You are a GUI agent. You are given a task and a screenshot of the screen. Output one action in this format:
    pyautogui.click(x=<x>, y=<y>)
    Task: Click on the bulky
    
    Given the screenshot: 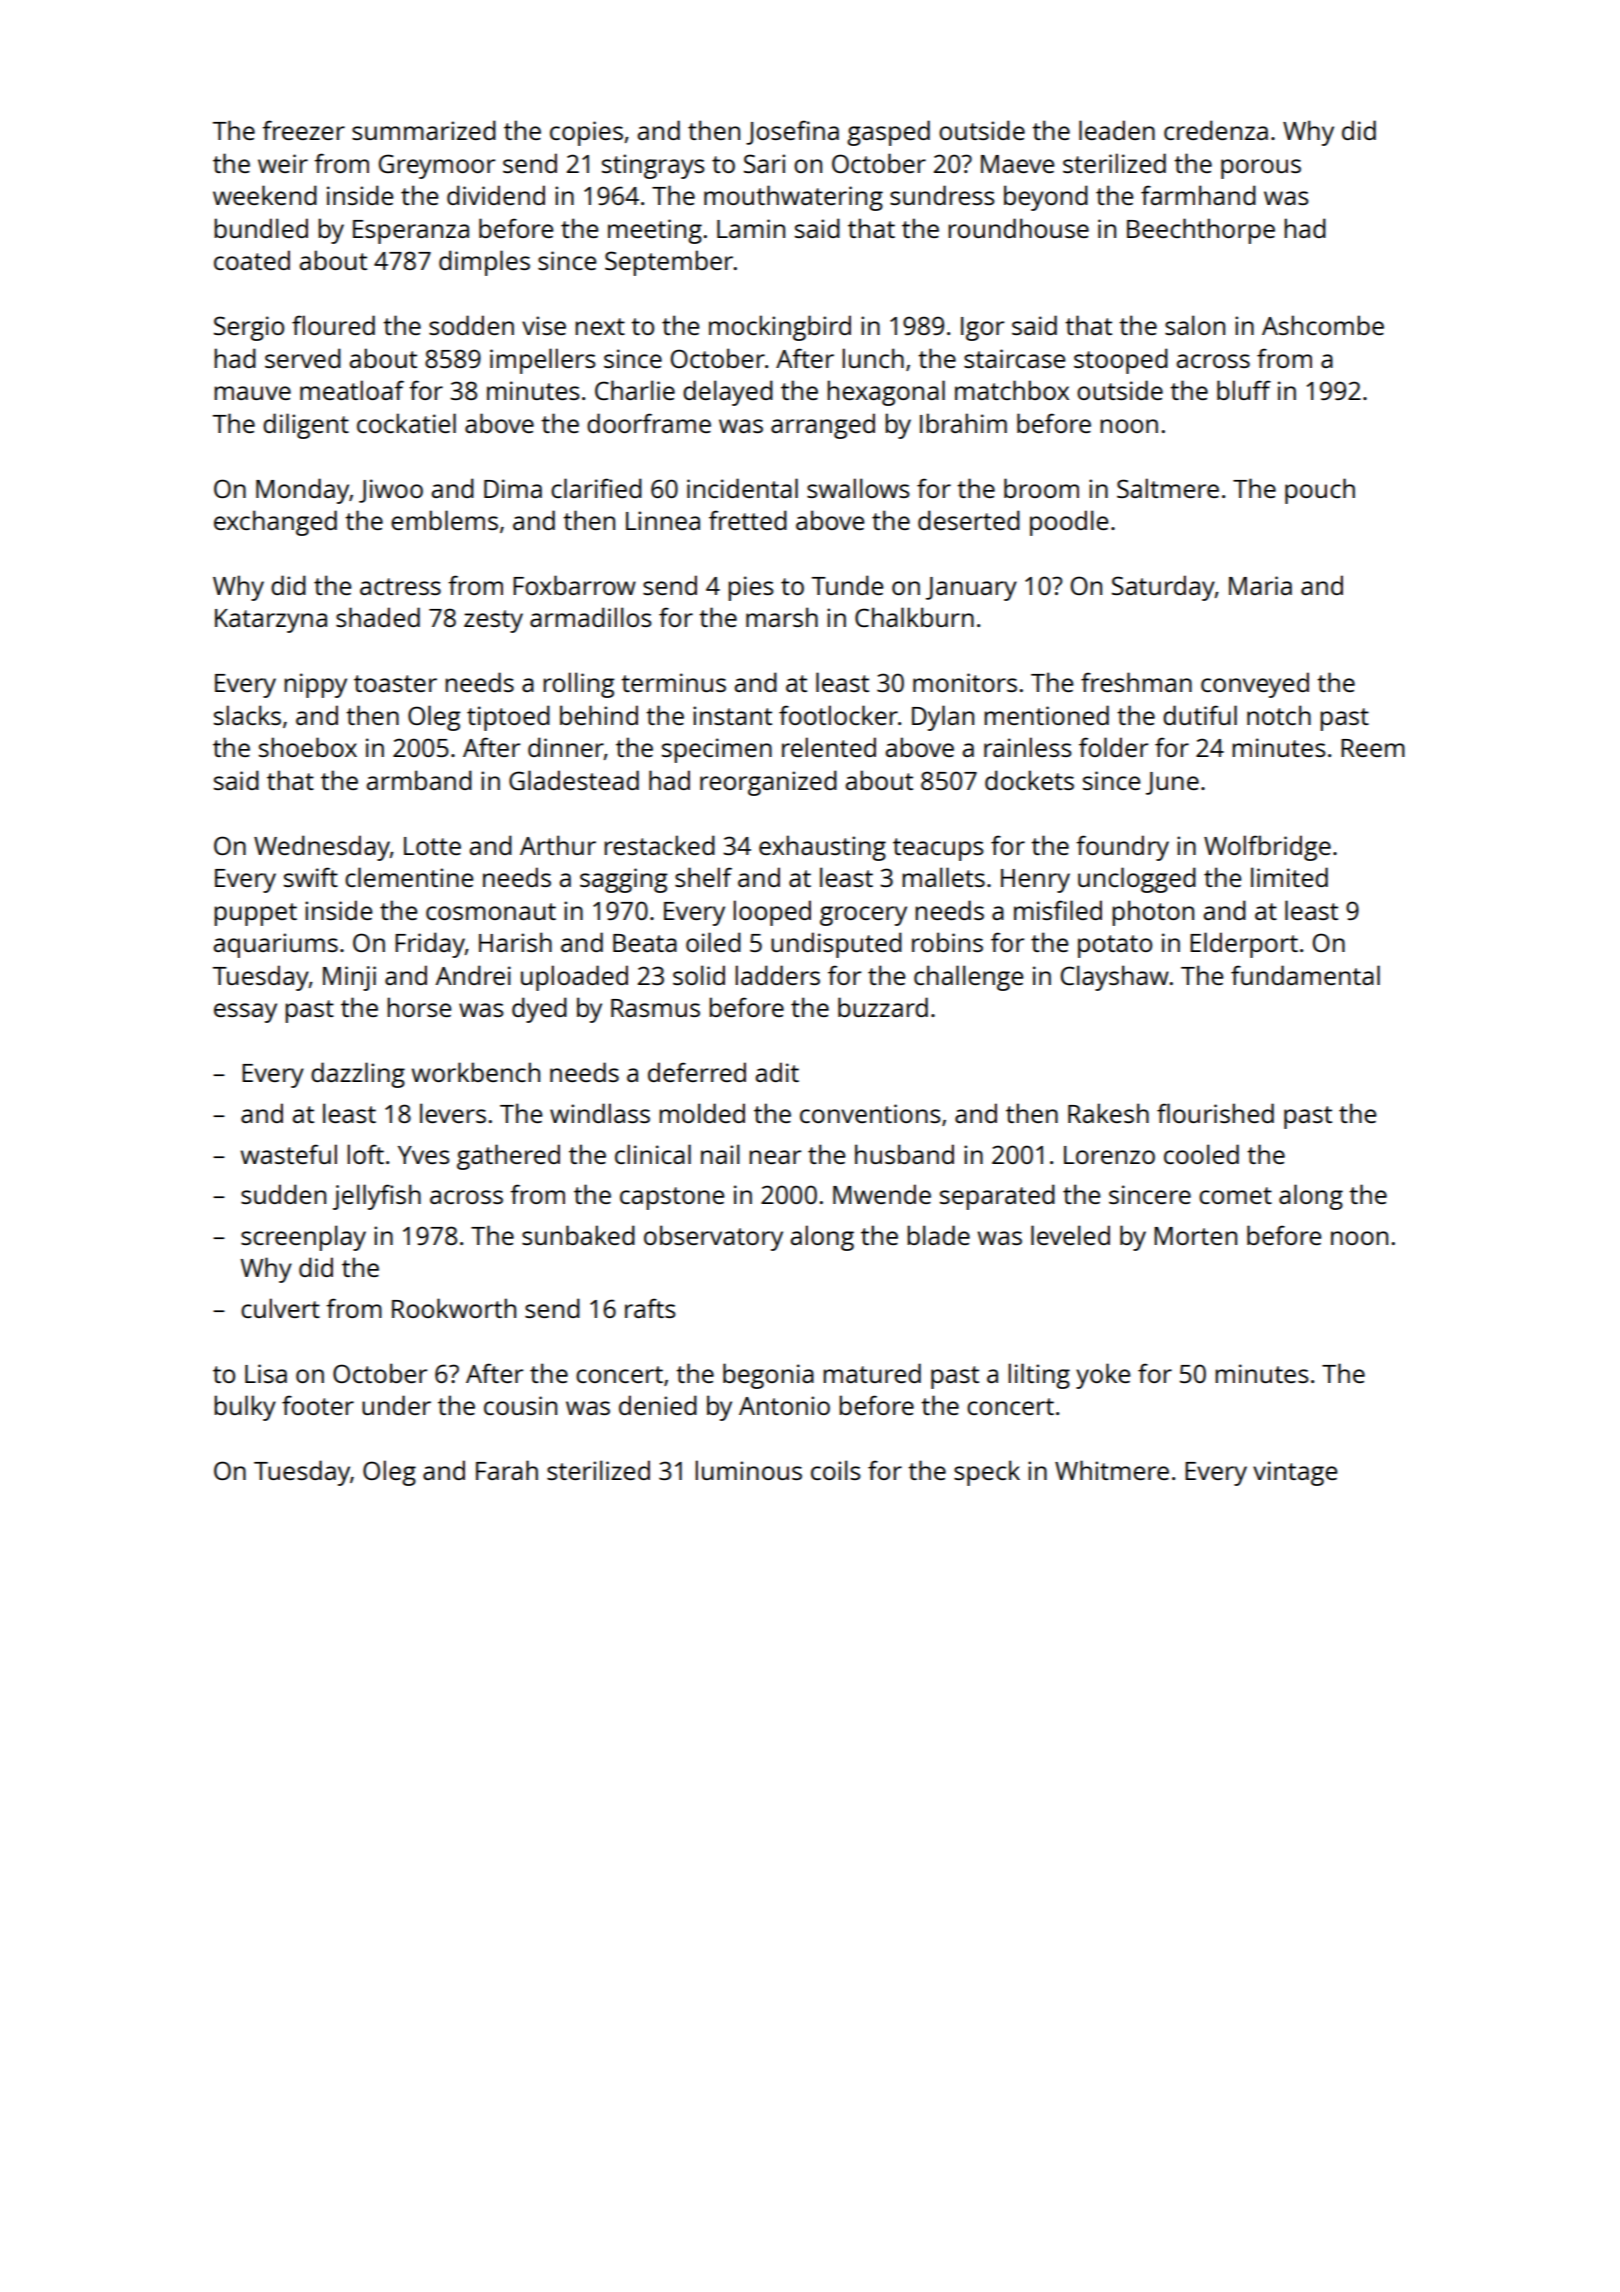 What is the action you would take?
    pyautogui.click(x=245, y=1408)
